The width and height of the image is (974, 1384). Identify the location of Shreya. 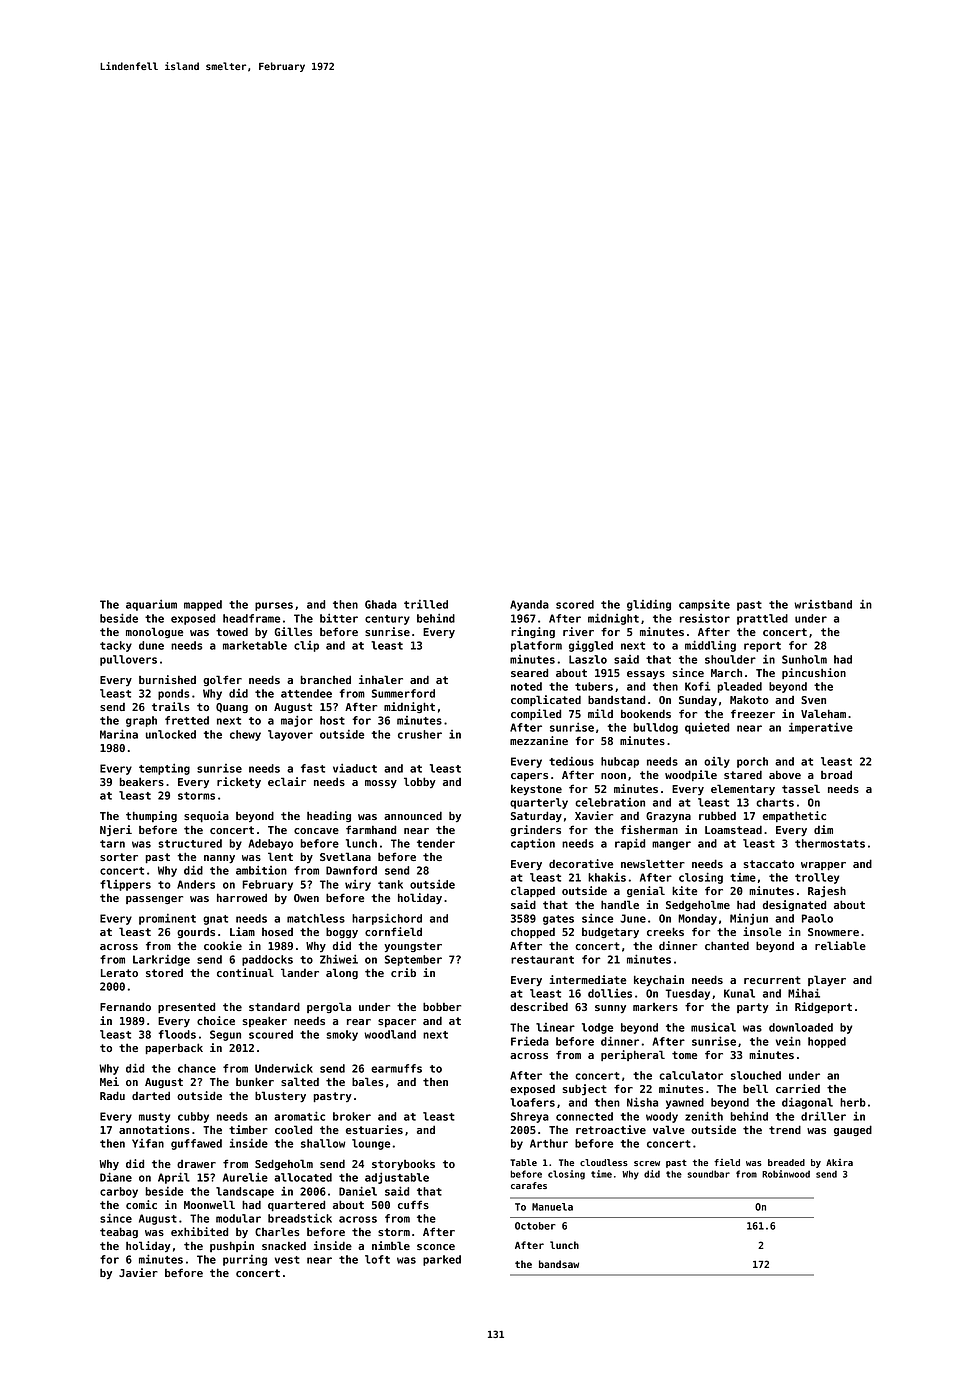
(530, 1117).
